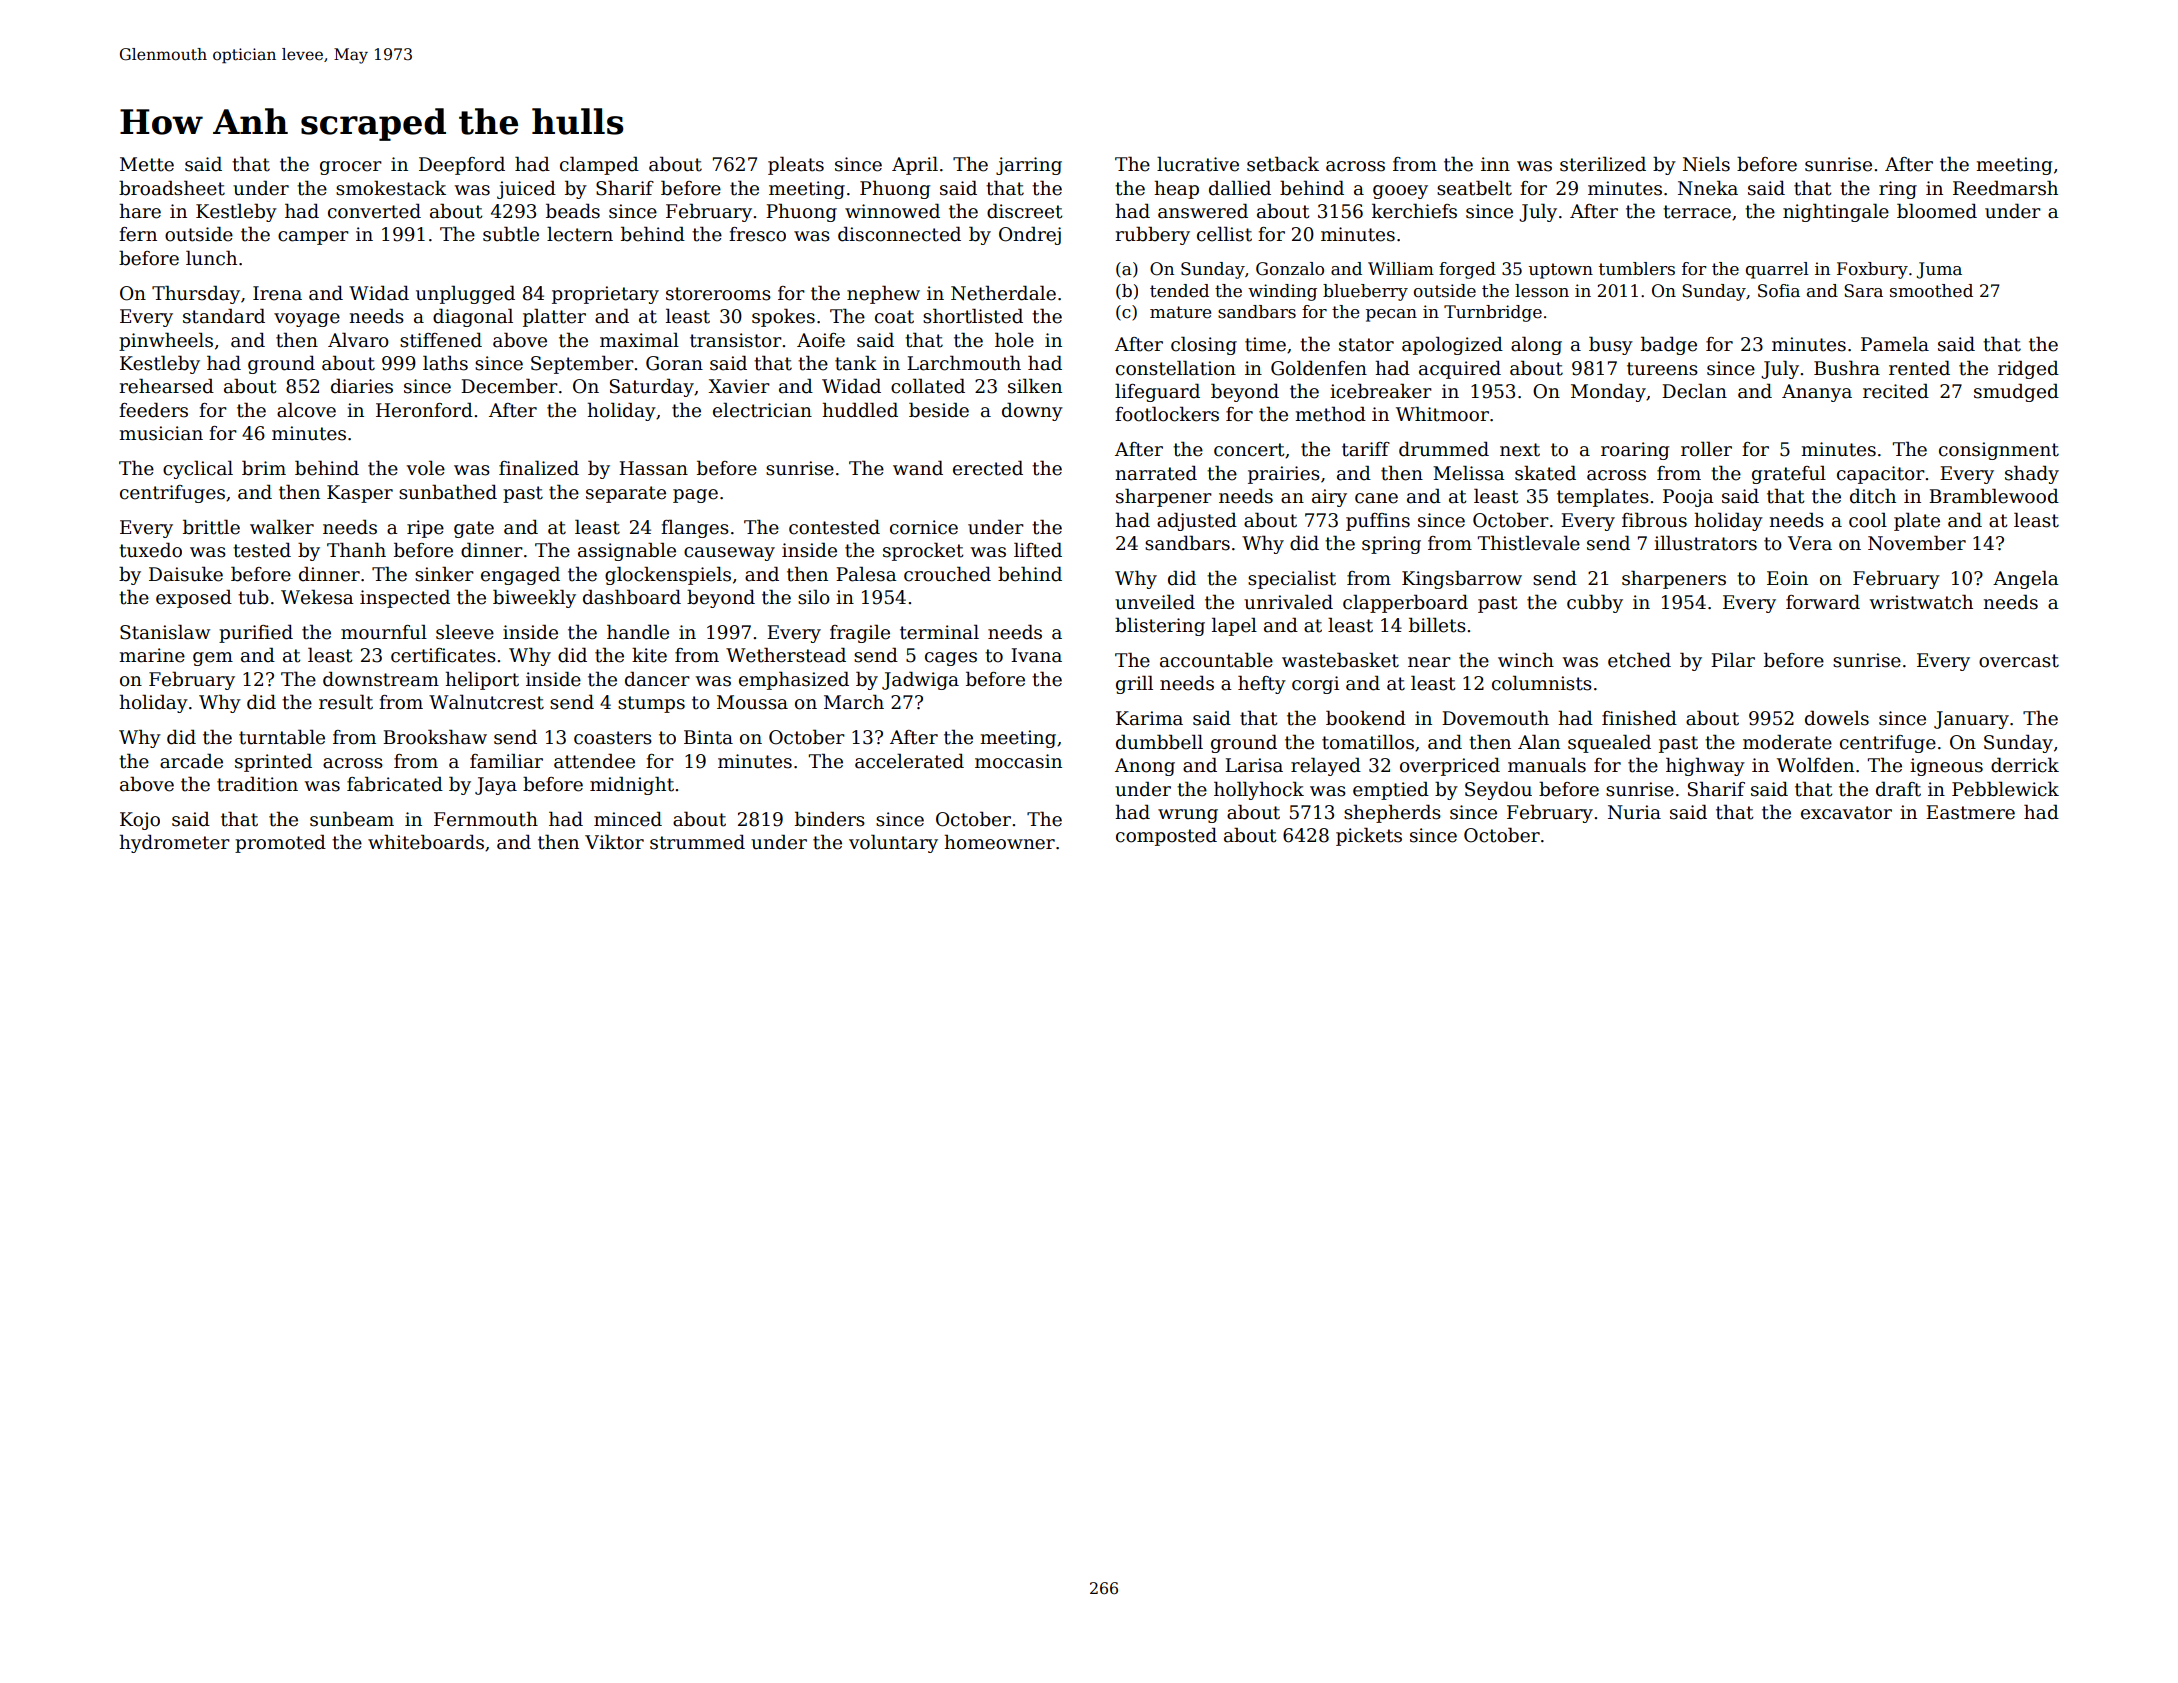 This document has width=2178, height=1683. I want to click on vole, so click(426, 468).
